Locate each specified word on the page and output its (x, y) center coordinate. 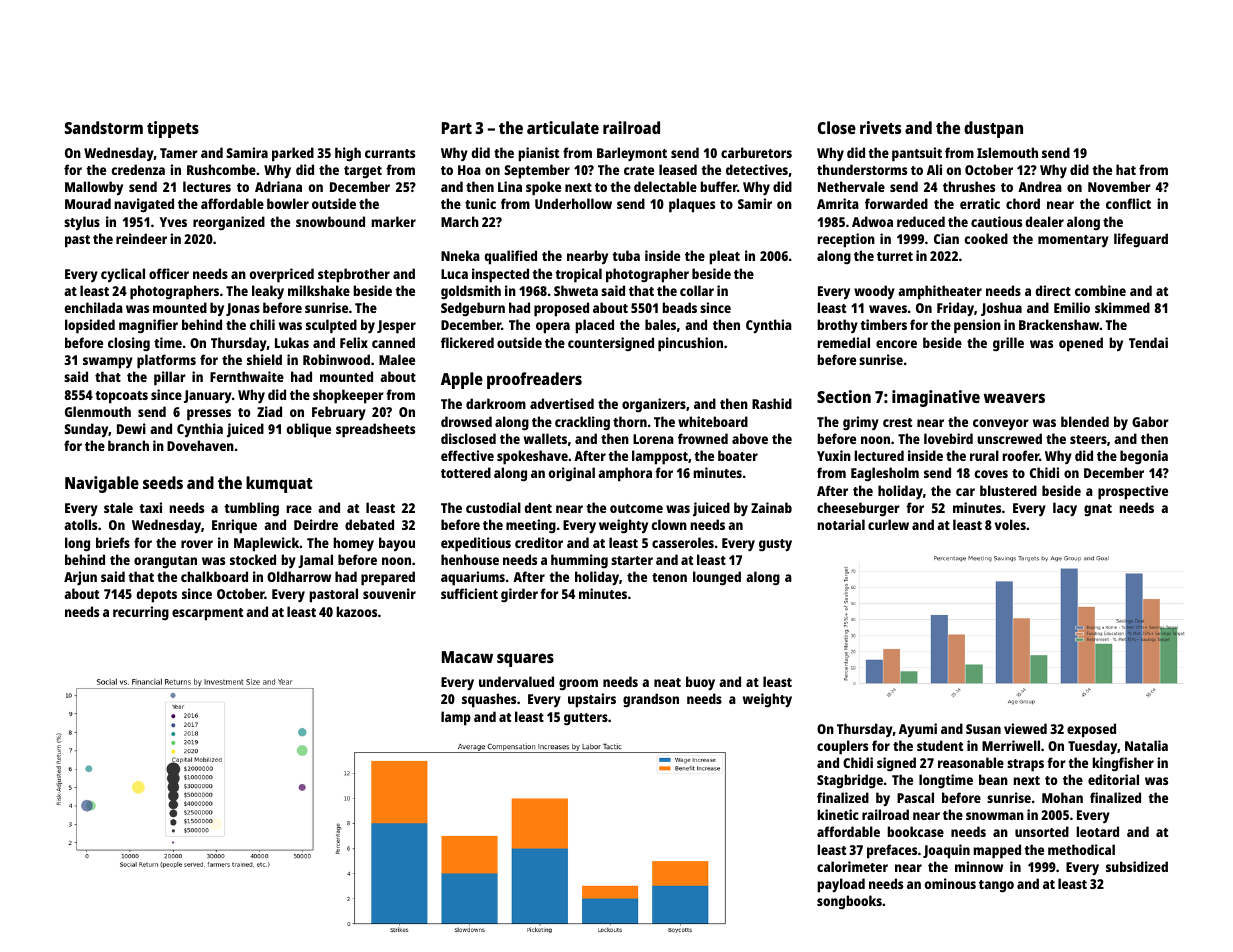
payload (841, 885)
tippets (173, 129)
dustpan (993, 129)
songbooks (849, 902)
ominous (950, 883)
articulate (563, 127)
